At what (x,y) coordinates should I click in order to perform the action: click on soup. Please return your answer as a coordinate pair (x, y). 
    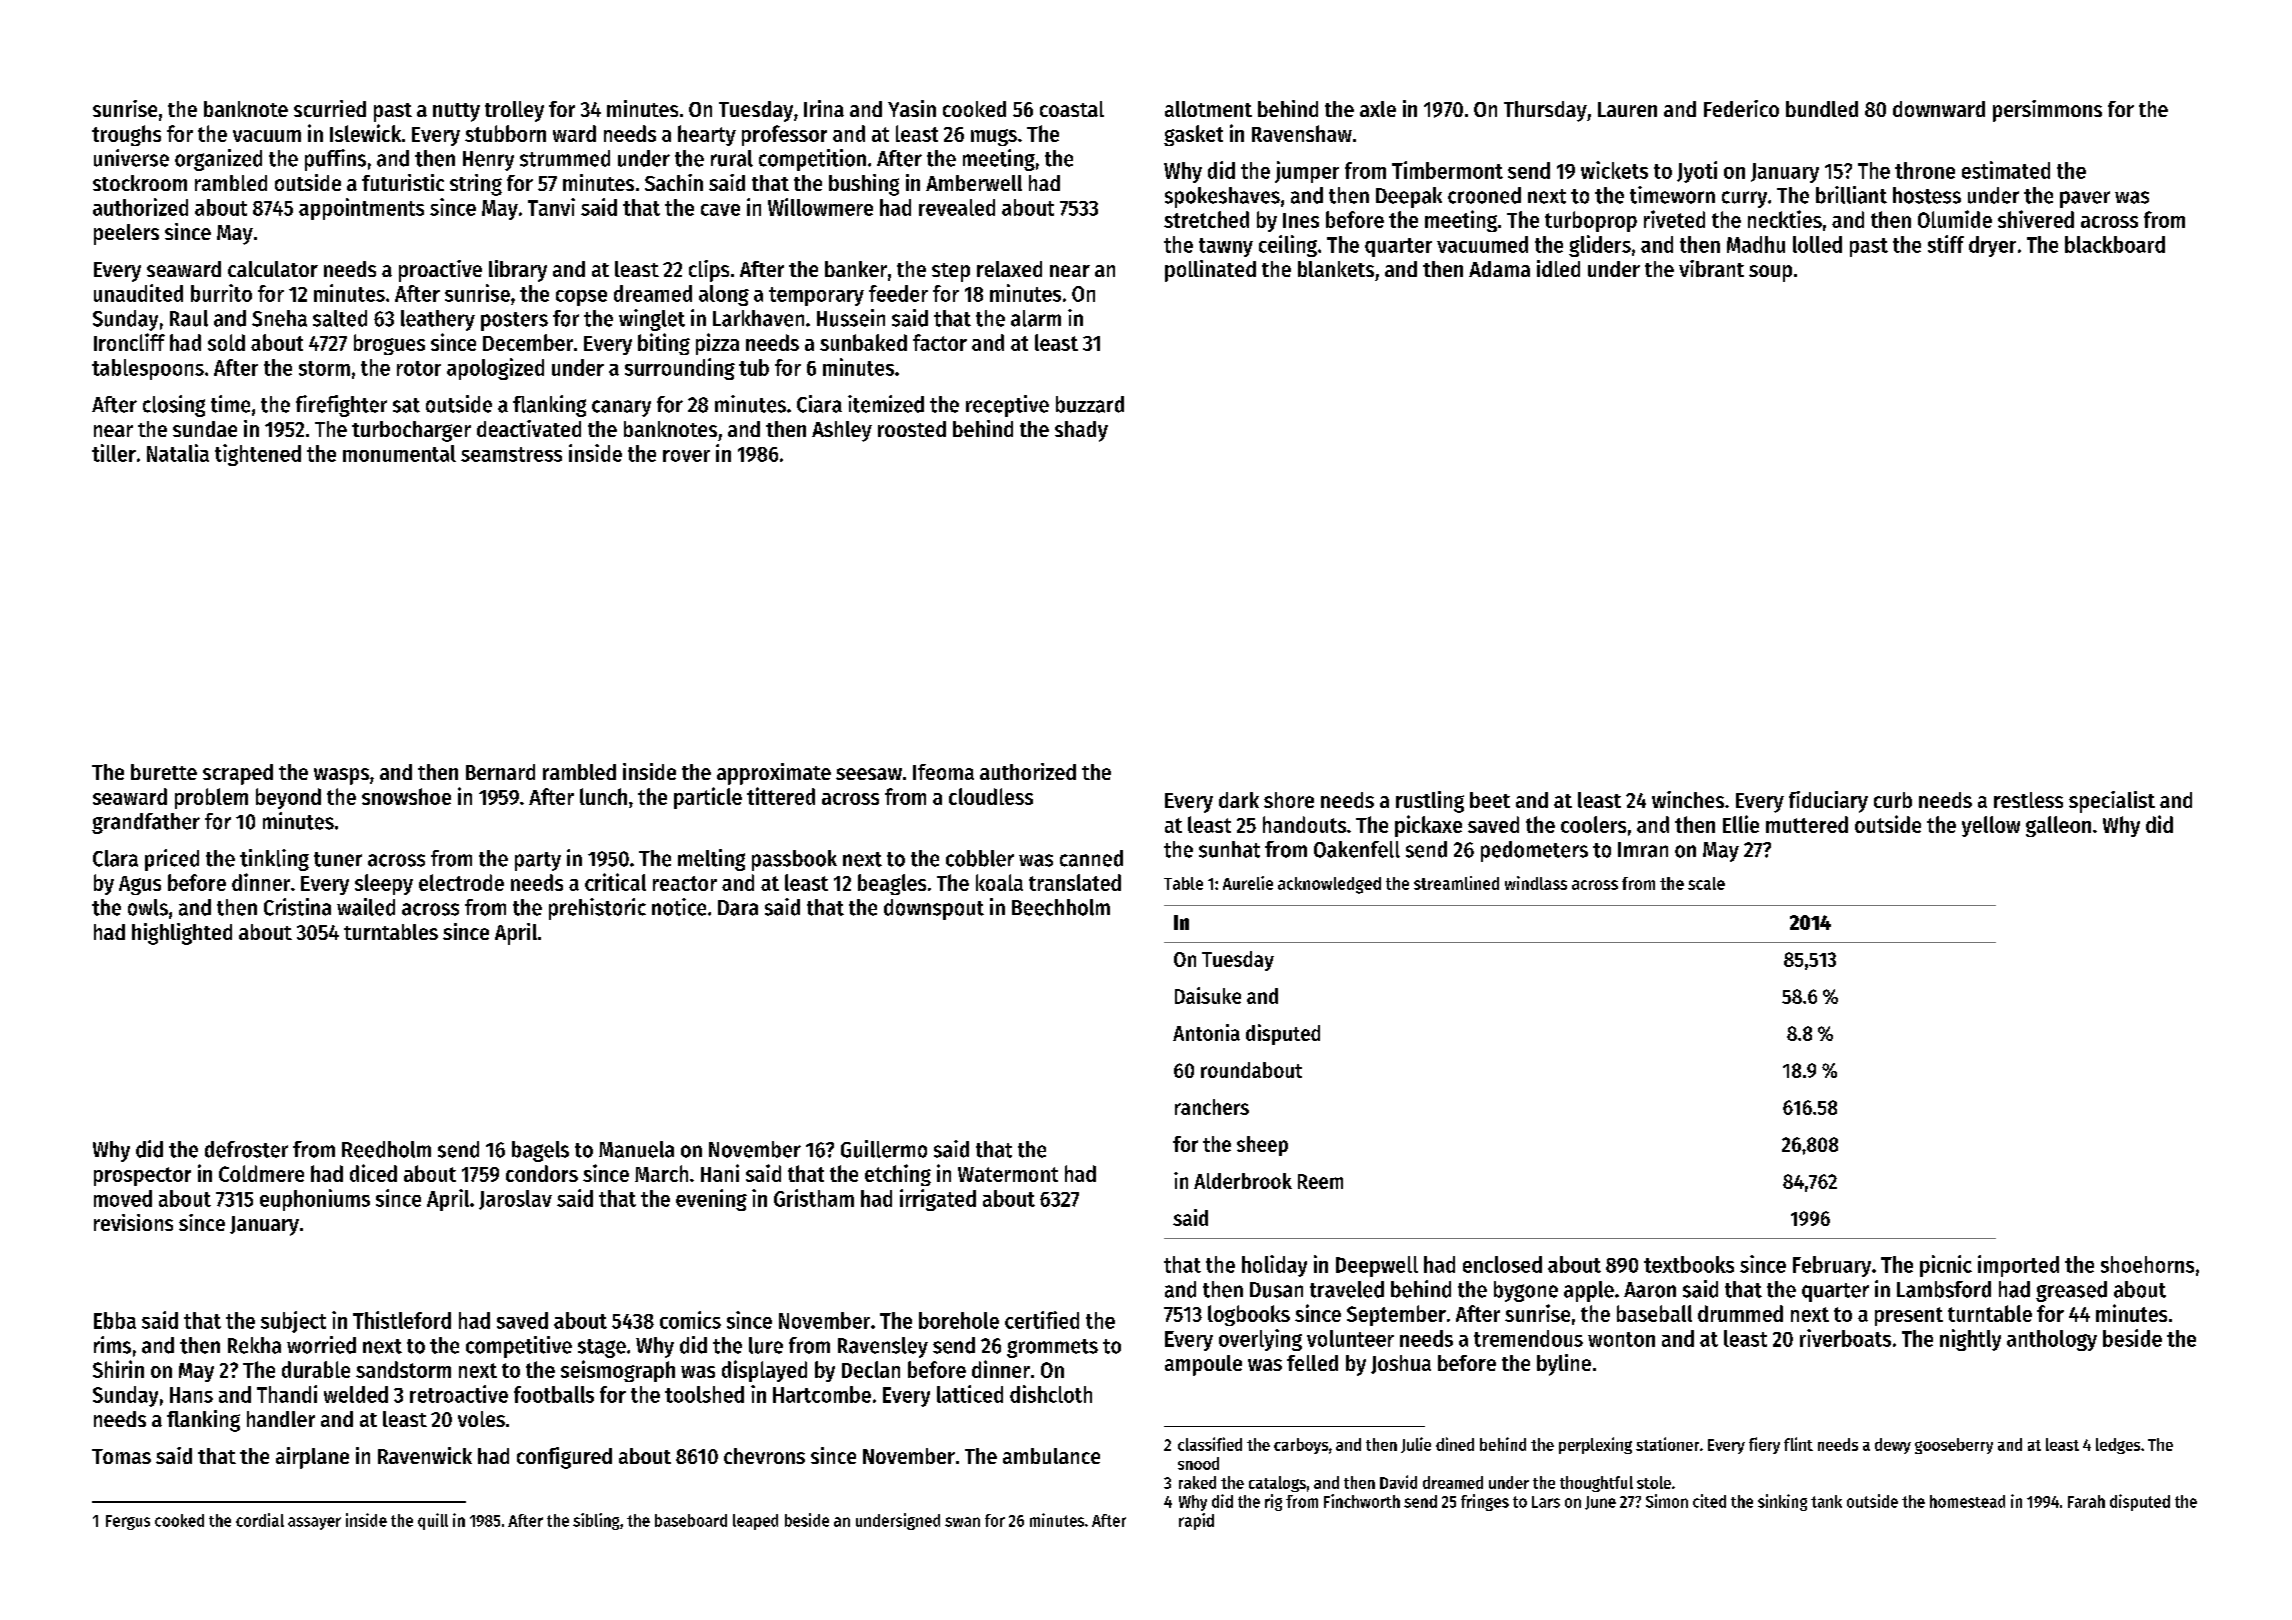
    Looking at the image, I should click on (1770, 273).
